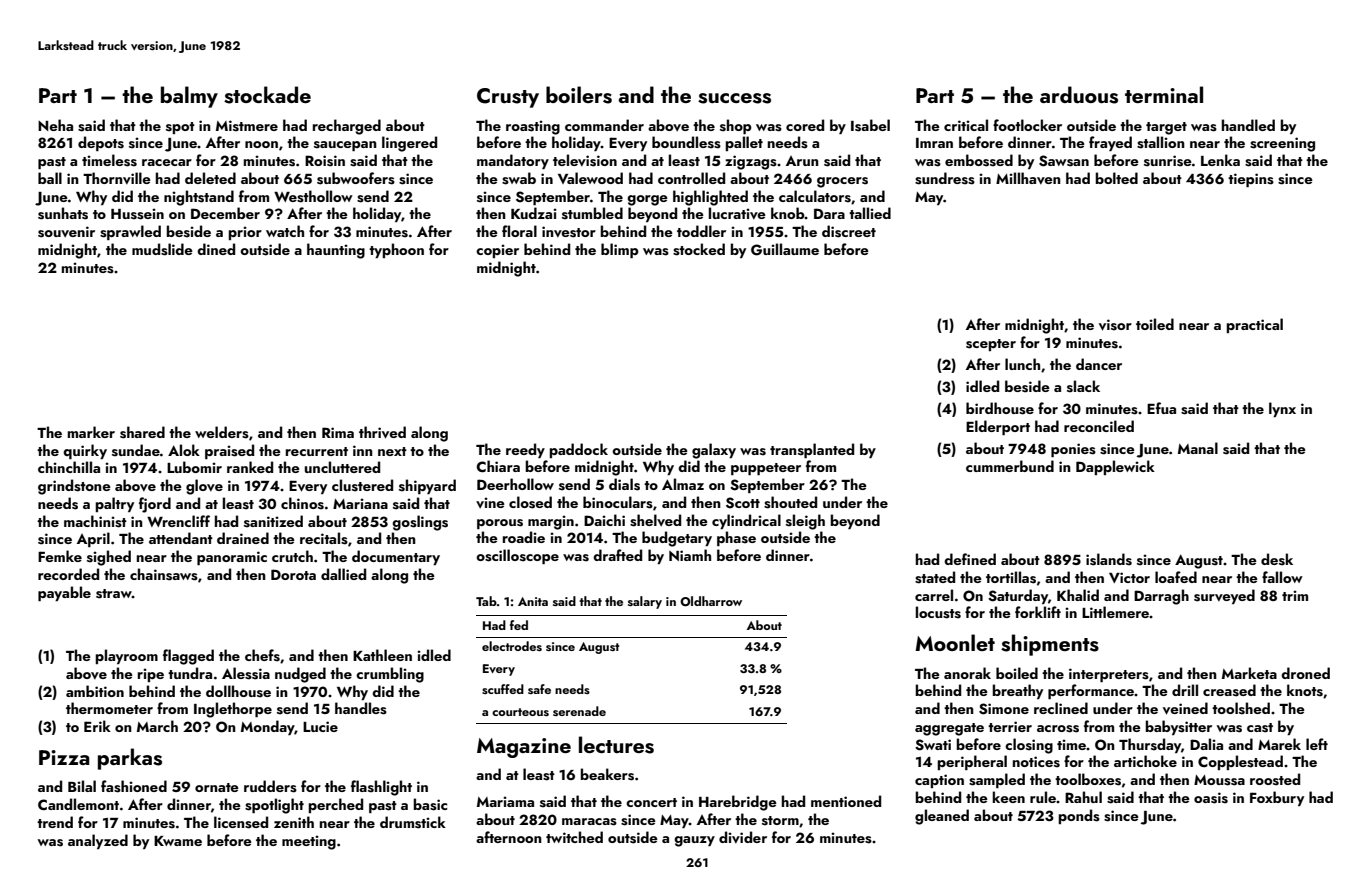 The width and height of the screenshot is (1372, 887). What do you see at coordinates (991, 345) in the screenshot?
I see `scepter` at bounding box center [991, 345].
